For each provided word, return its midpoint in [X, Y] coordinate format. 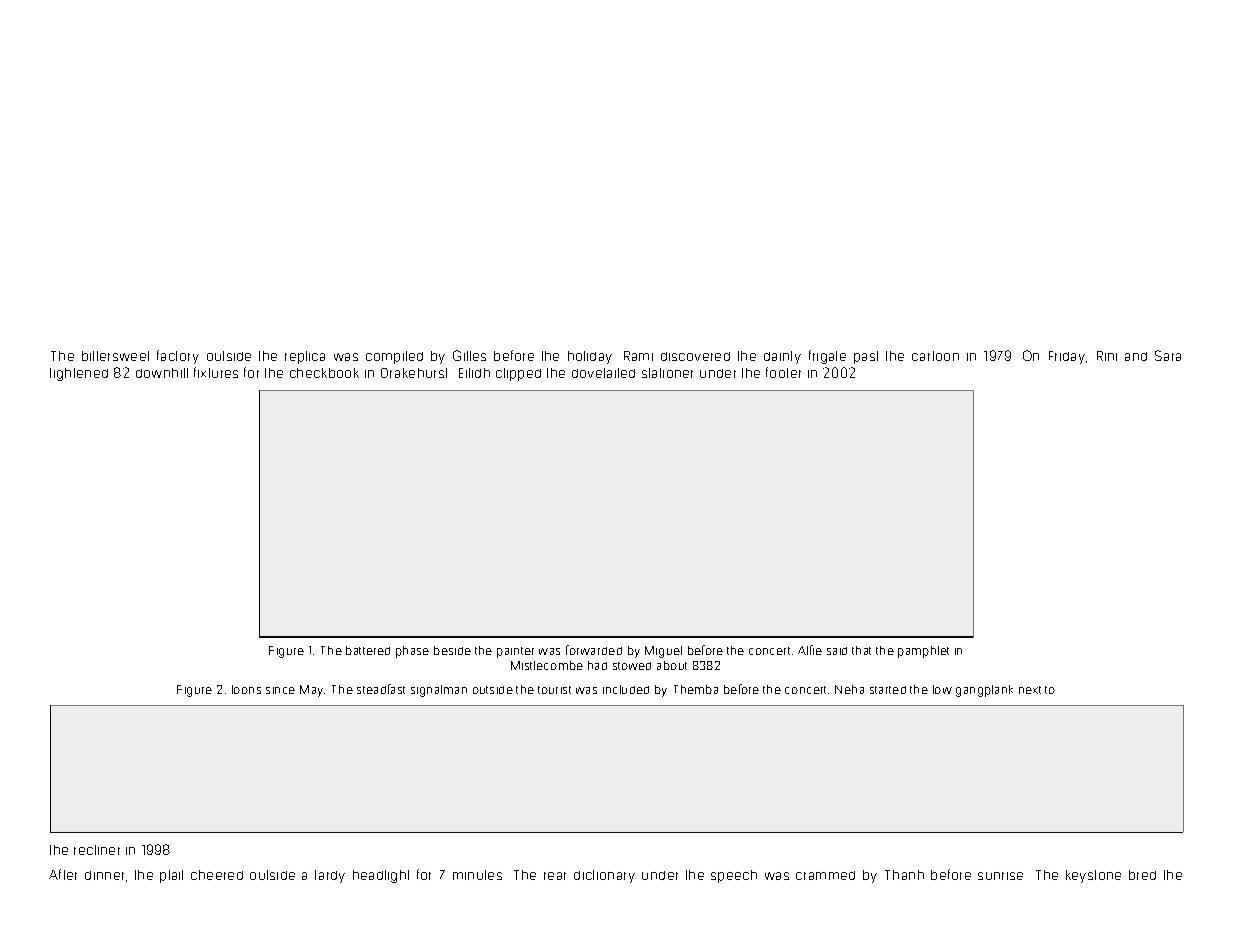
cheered [217, 875]
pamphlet [923, 652]
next [1030, 690]
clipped [518, 374]
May [312, 691]
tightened [79, 374]
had [597, 665]
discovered [695, 356]
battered [368, 650]
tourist [554, 690]
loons [246, 689]
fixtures [216, 372]
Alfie [810, 650]
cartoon [935, 356]
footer [783, 372]
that [861, 650]
